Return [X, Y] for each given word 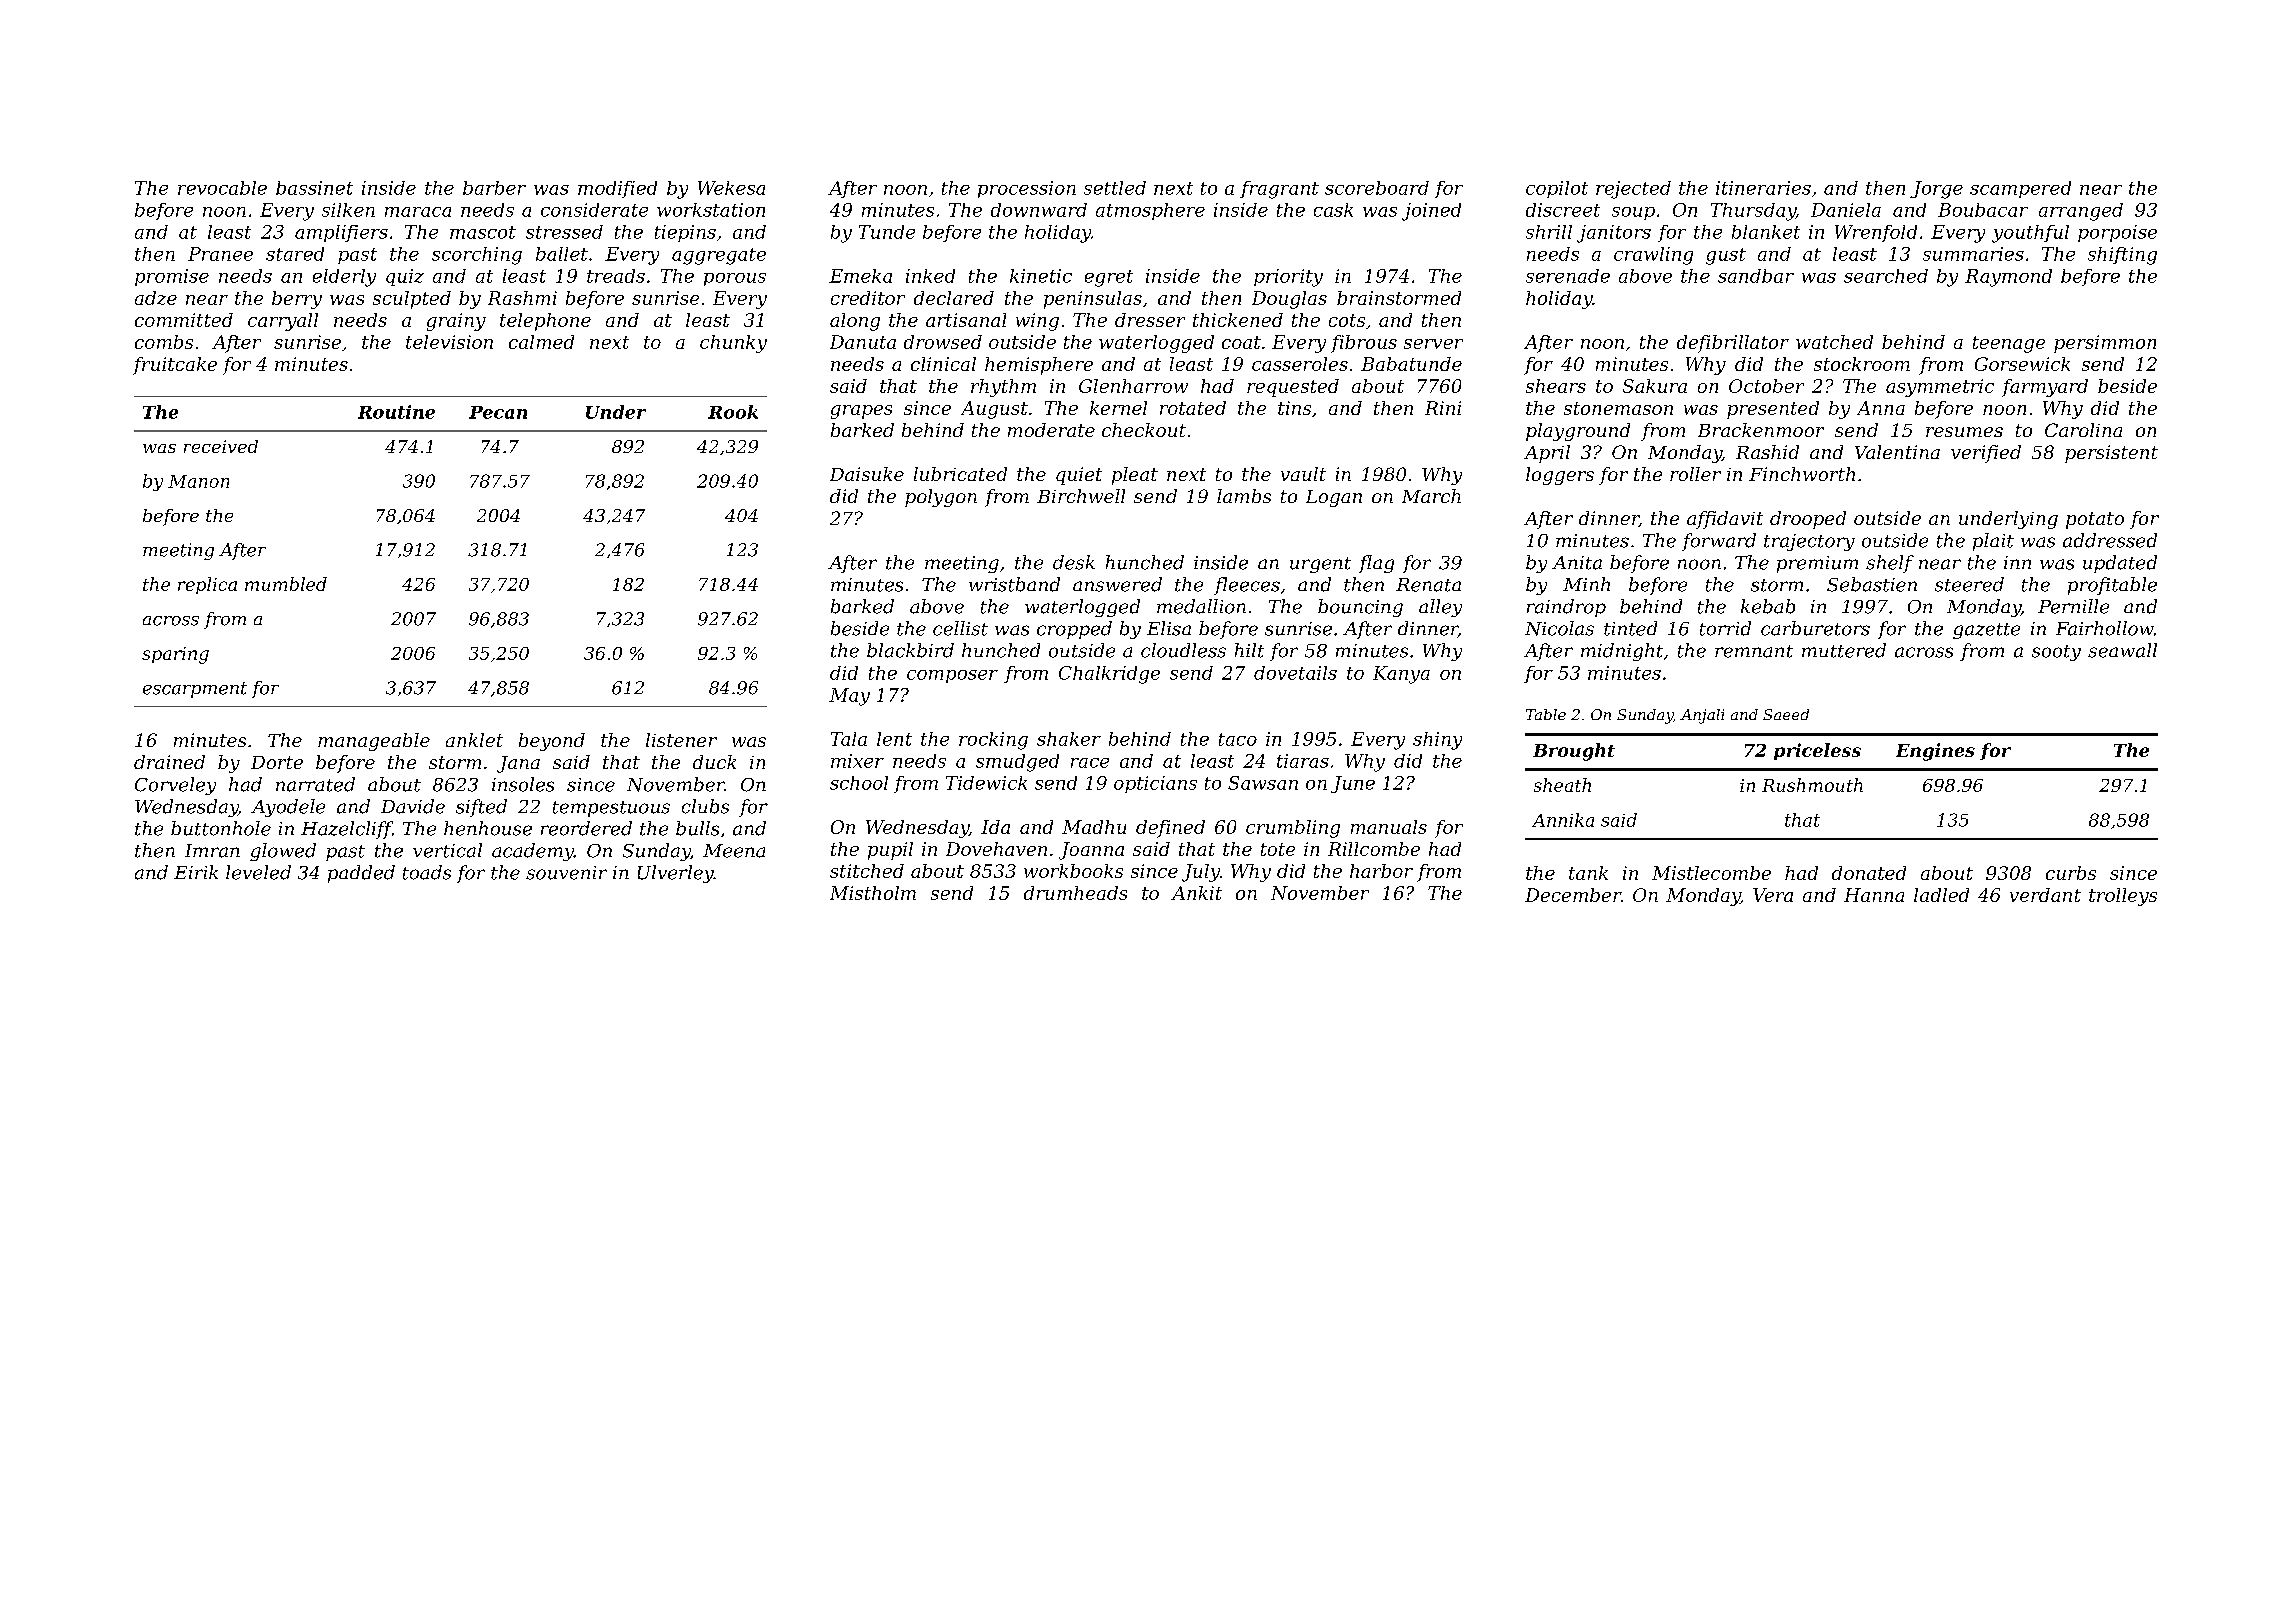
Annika [1563, 820]
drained [169, 762]
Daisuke [867, 474]
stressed [564, 232]
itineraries [1763, 188]
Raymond [2008, 278]
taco [1238, 739]
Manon [198, 481]
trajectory [1809, 542]
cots [1347, 320]
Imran [212, 851]
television [449, 342]
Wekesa [731, 188]
